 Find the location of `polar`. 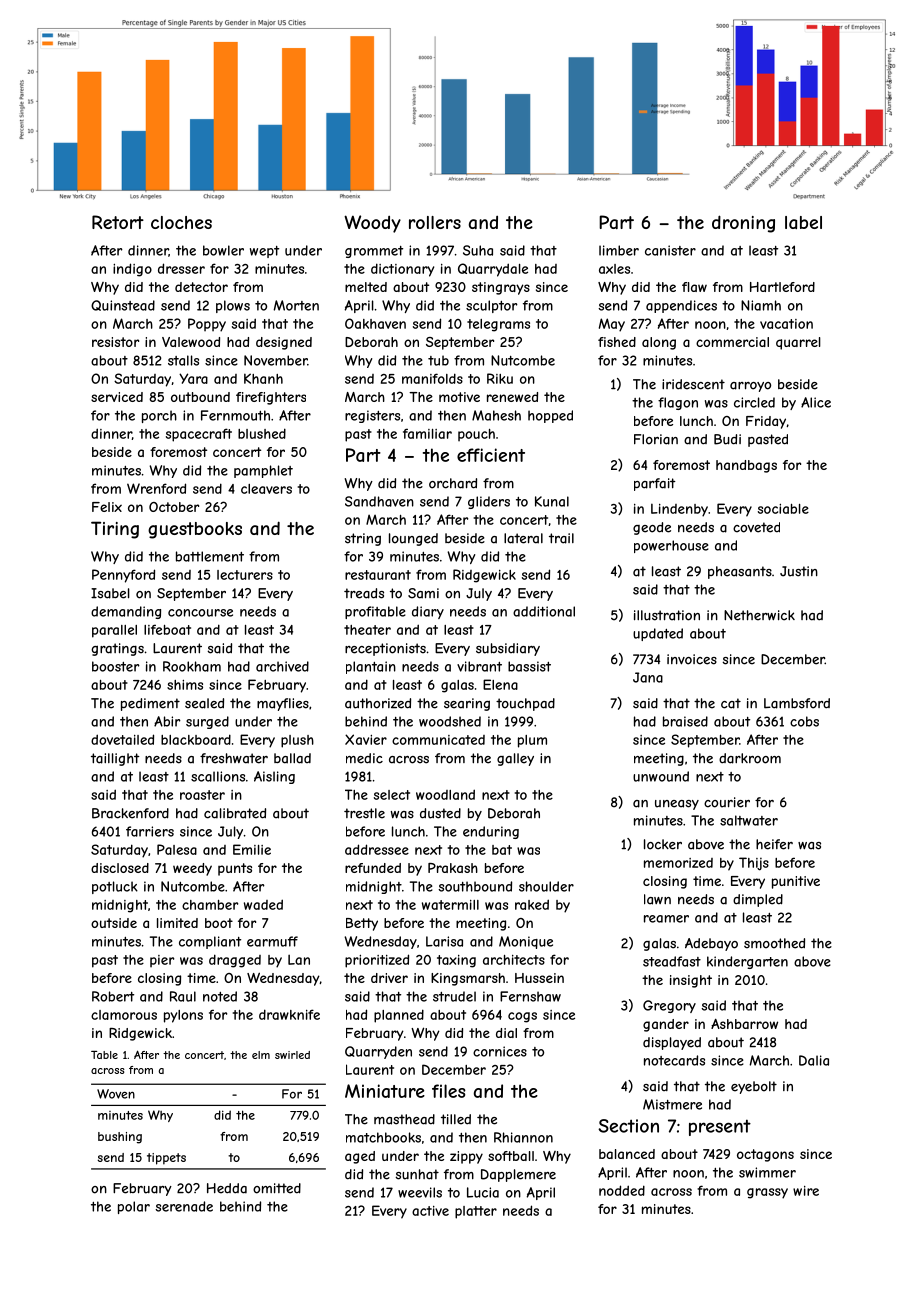

polar is located at coordinates (134, 1207).
